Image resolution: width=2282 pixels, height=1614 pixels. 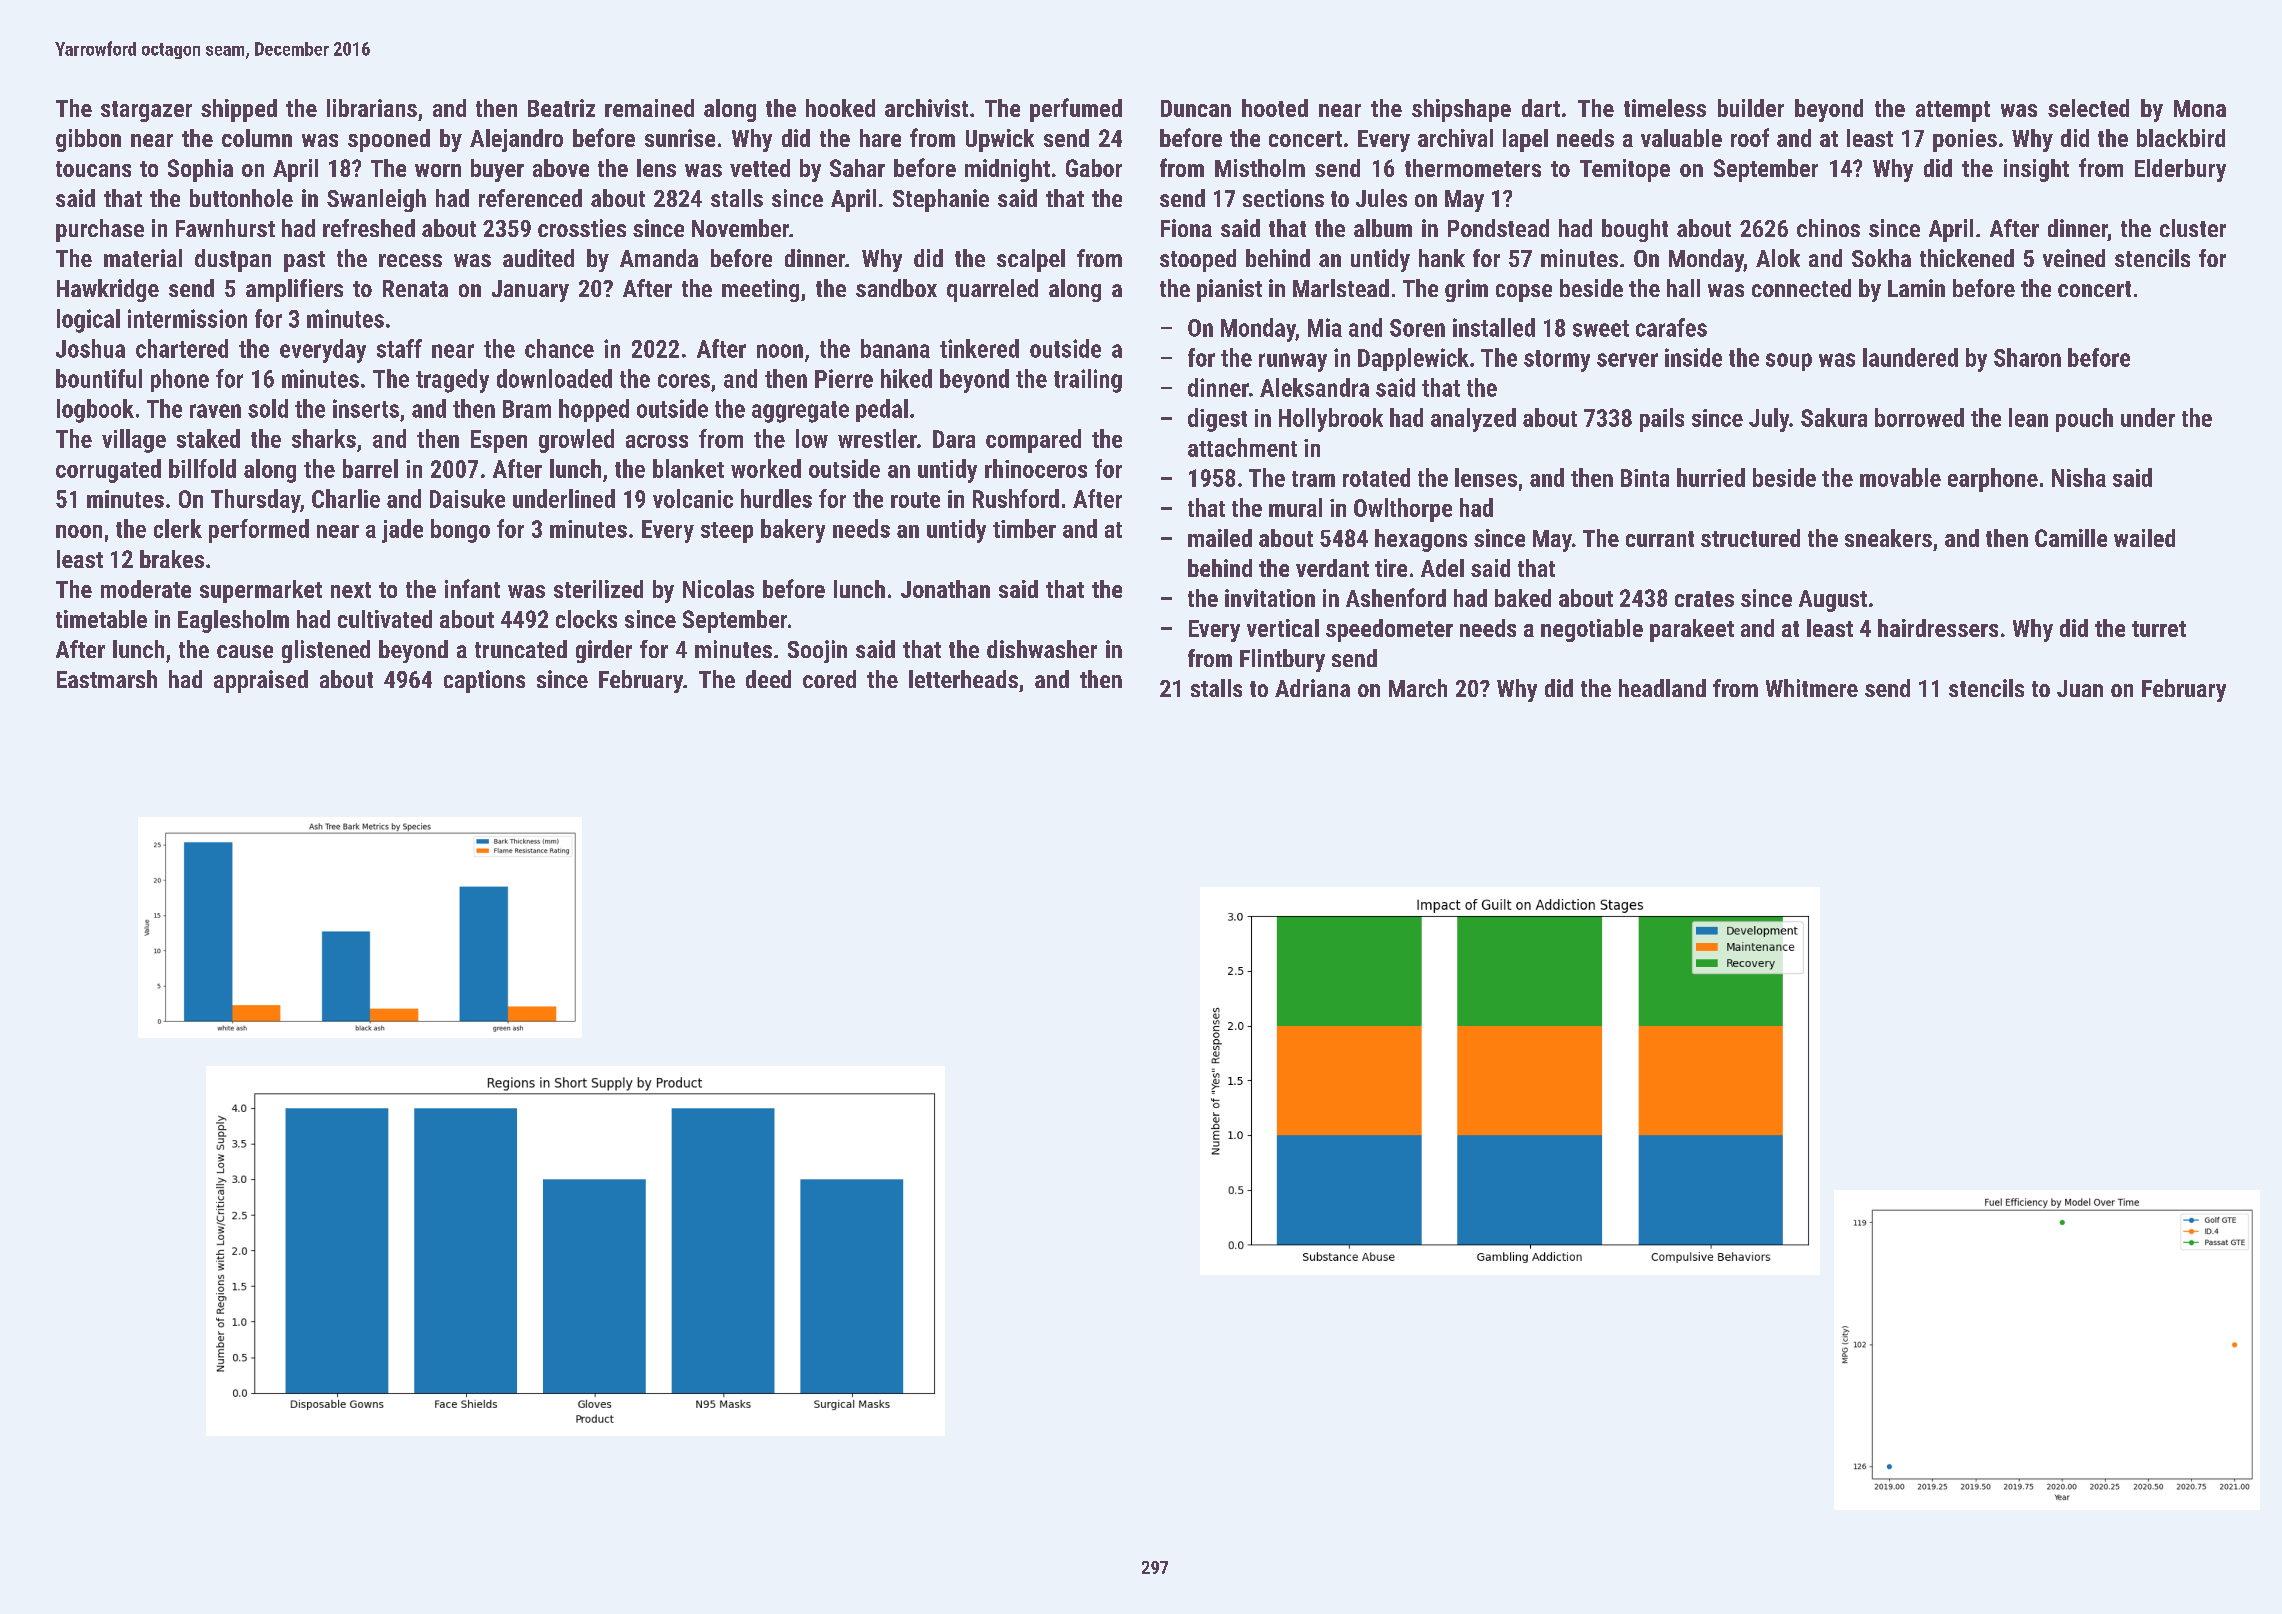 I want to click on wailed, so click(x=2144, y=538).
